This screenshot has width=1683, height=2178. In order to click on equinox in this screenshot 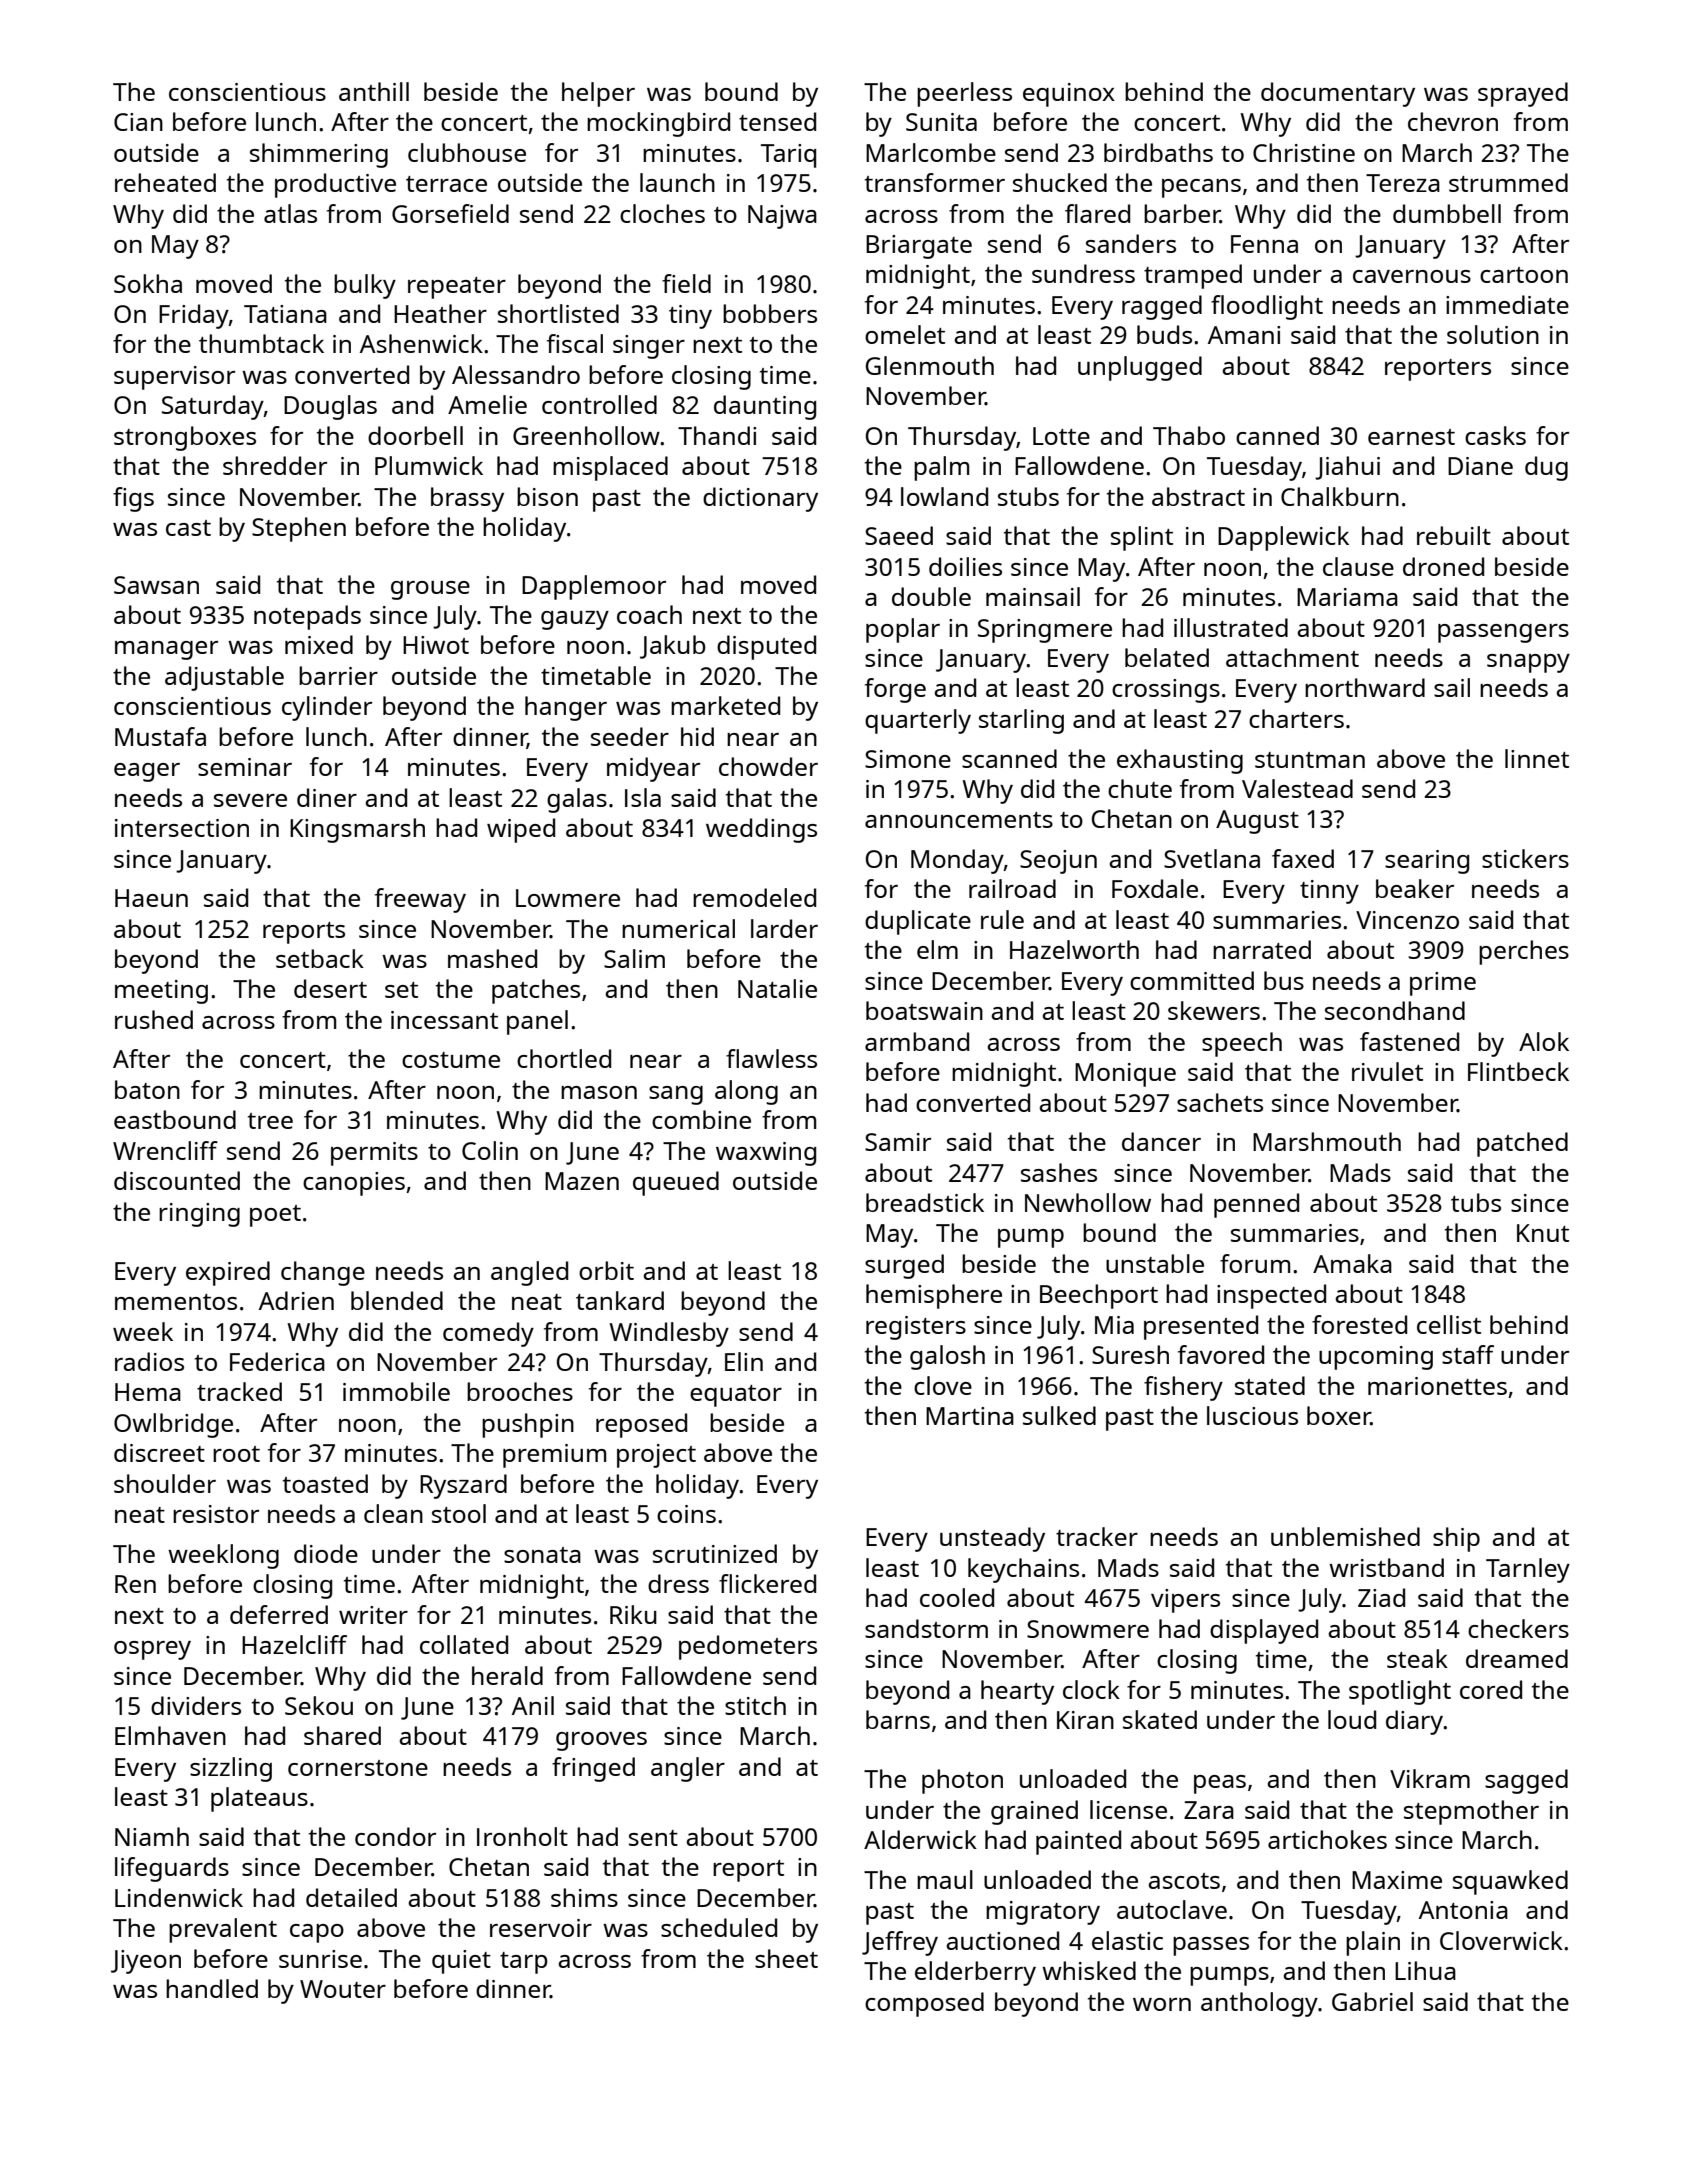, I will do `click(1069, 95)`.
